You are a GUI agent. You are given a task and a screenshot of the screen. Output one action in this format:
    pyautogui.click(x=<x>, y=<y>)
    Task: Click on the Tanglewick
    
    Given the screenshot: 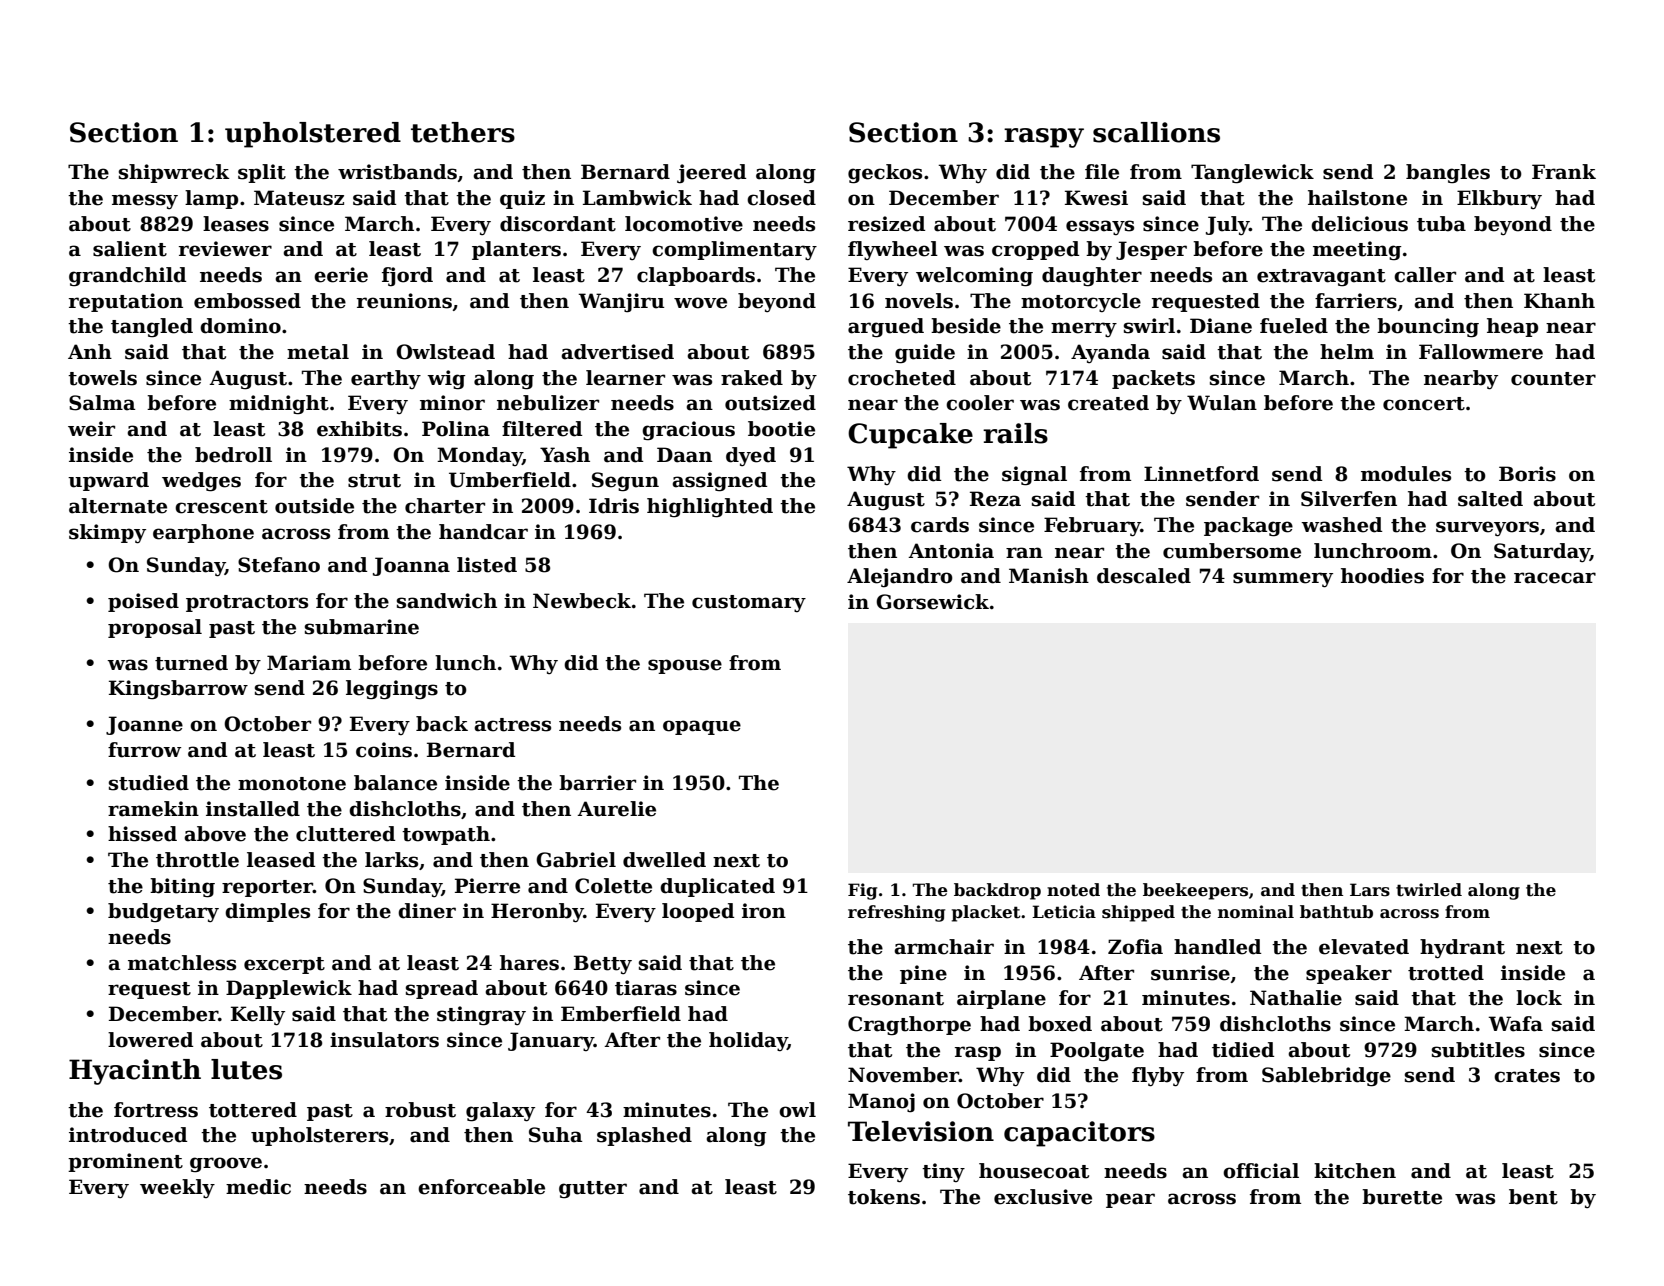 What is the action you would take?
    pyautogui.click(x=1252, y=174)
